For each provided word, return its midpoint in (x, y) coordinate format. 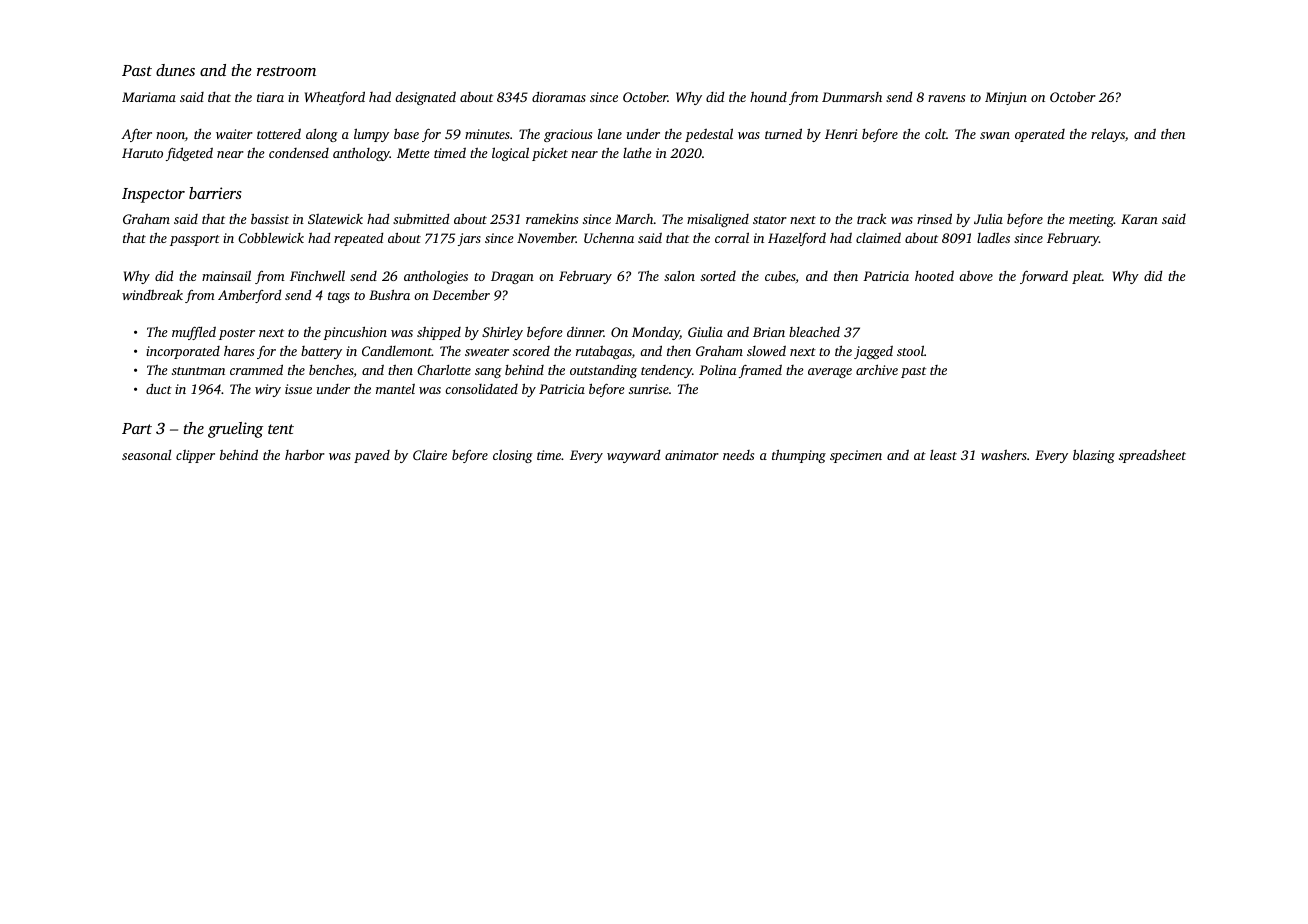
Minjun (1006, 98)
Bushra (389, 294)
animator (692, 455)
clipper (195, 456)
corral (732, 237)
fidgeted (189, 154)
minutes (487, 134)
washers (1004, 454)
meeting (1091, 220)
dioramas (559, 97)
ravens (946, 98)
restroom (286, 71)
